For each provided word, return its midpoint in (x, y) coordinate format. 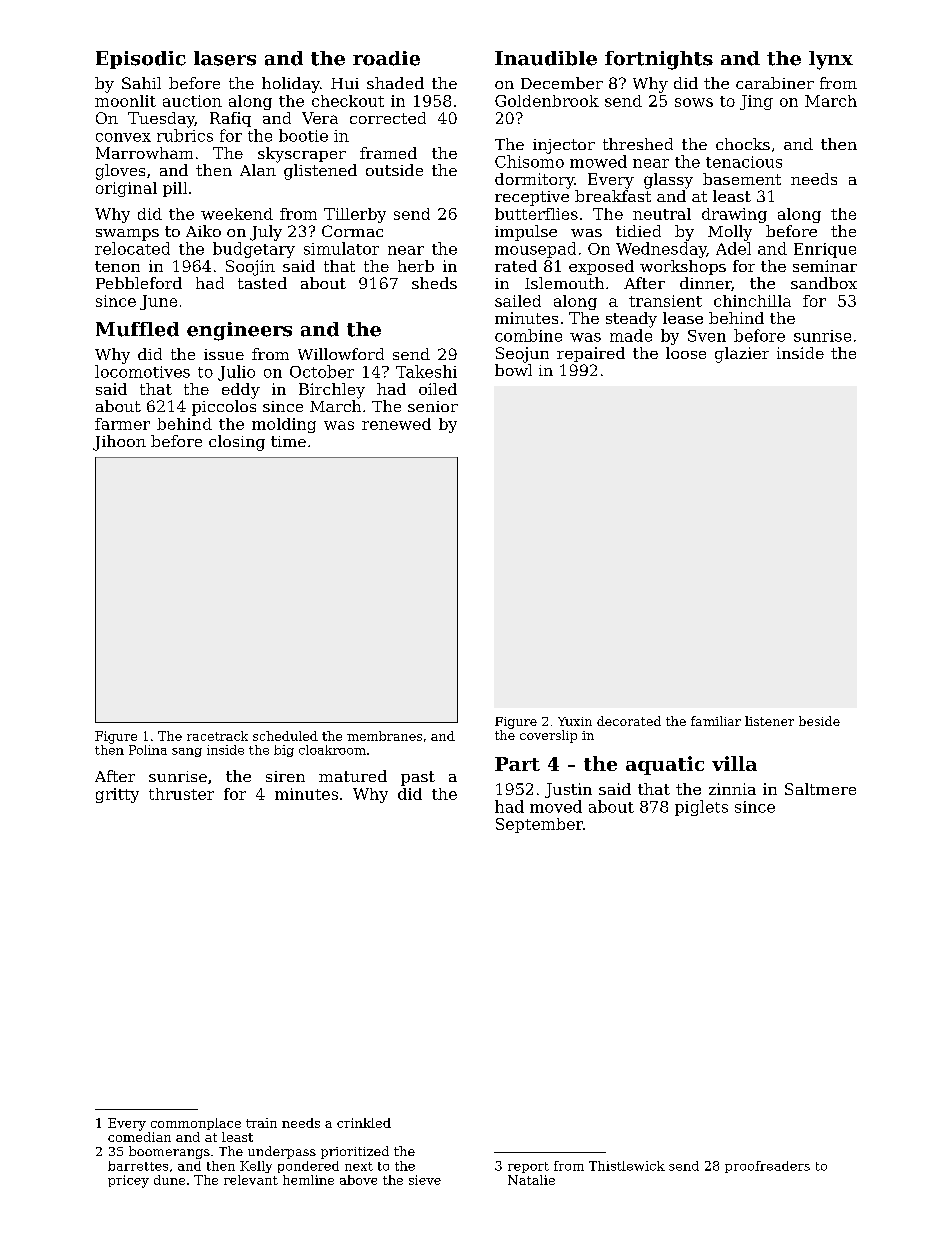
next (359, 1166)
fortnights (659, 60)
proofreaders (767, 1167)
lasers (225, 58)
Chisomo (529, 161)
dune (169, 1180)
